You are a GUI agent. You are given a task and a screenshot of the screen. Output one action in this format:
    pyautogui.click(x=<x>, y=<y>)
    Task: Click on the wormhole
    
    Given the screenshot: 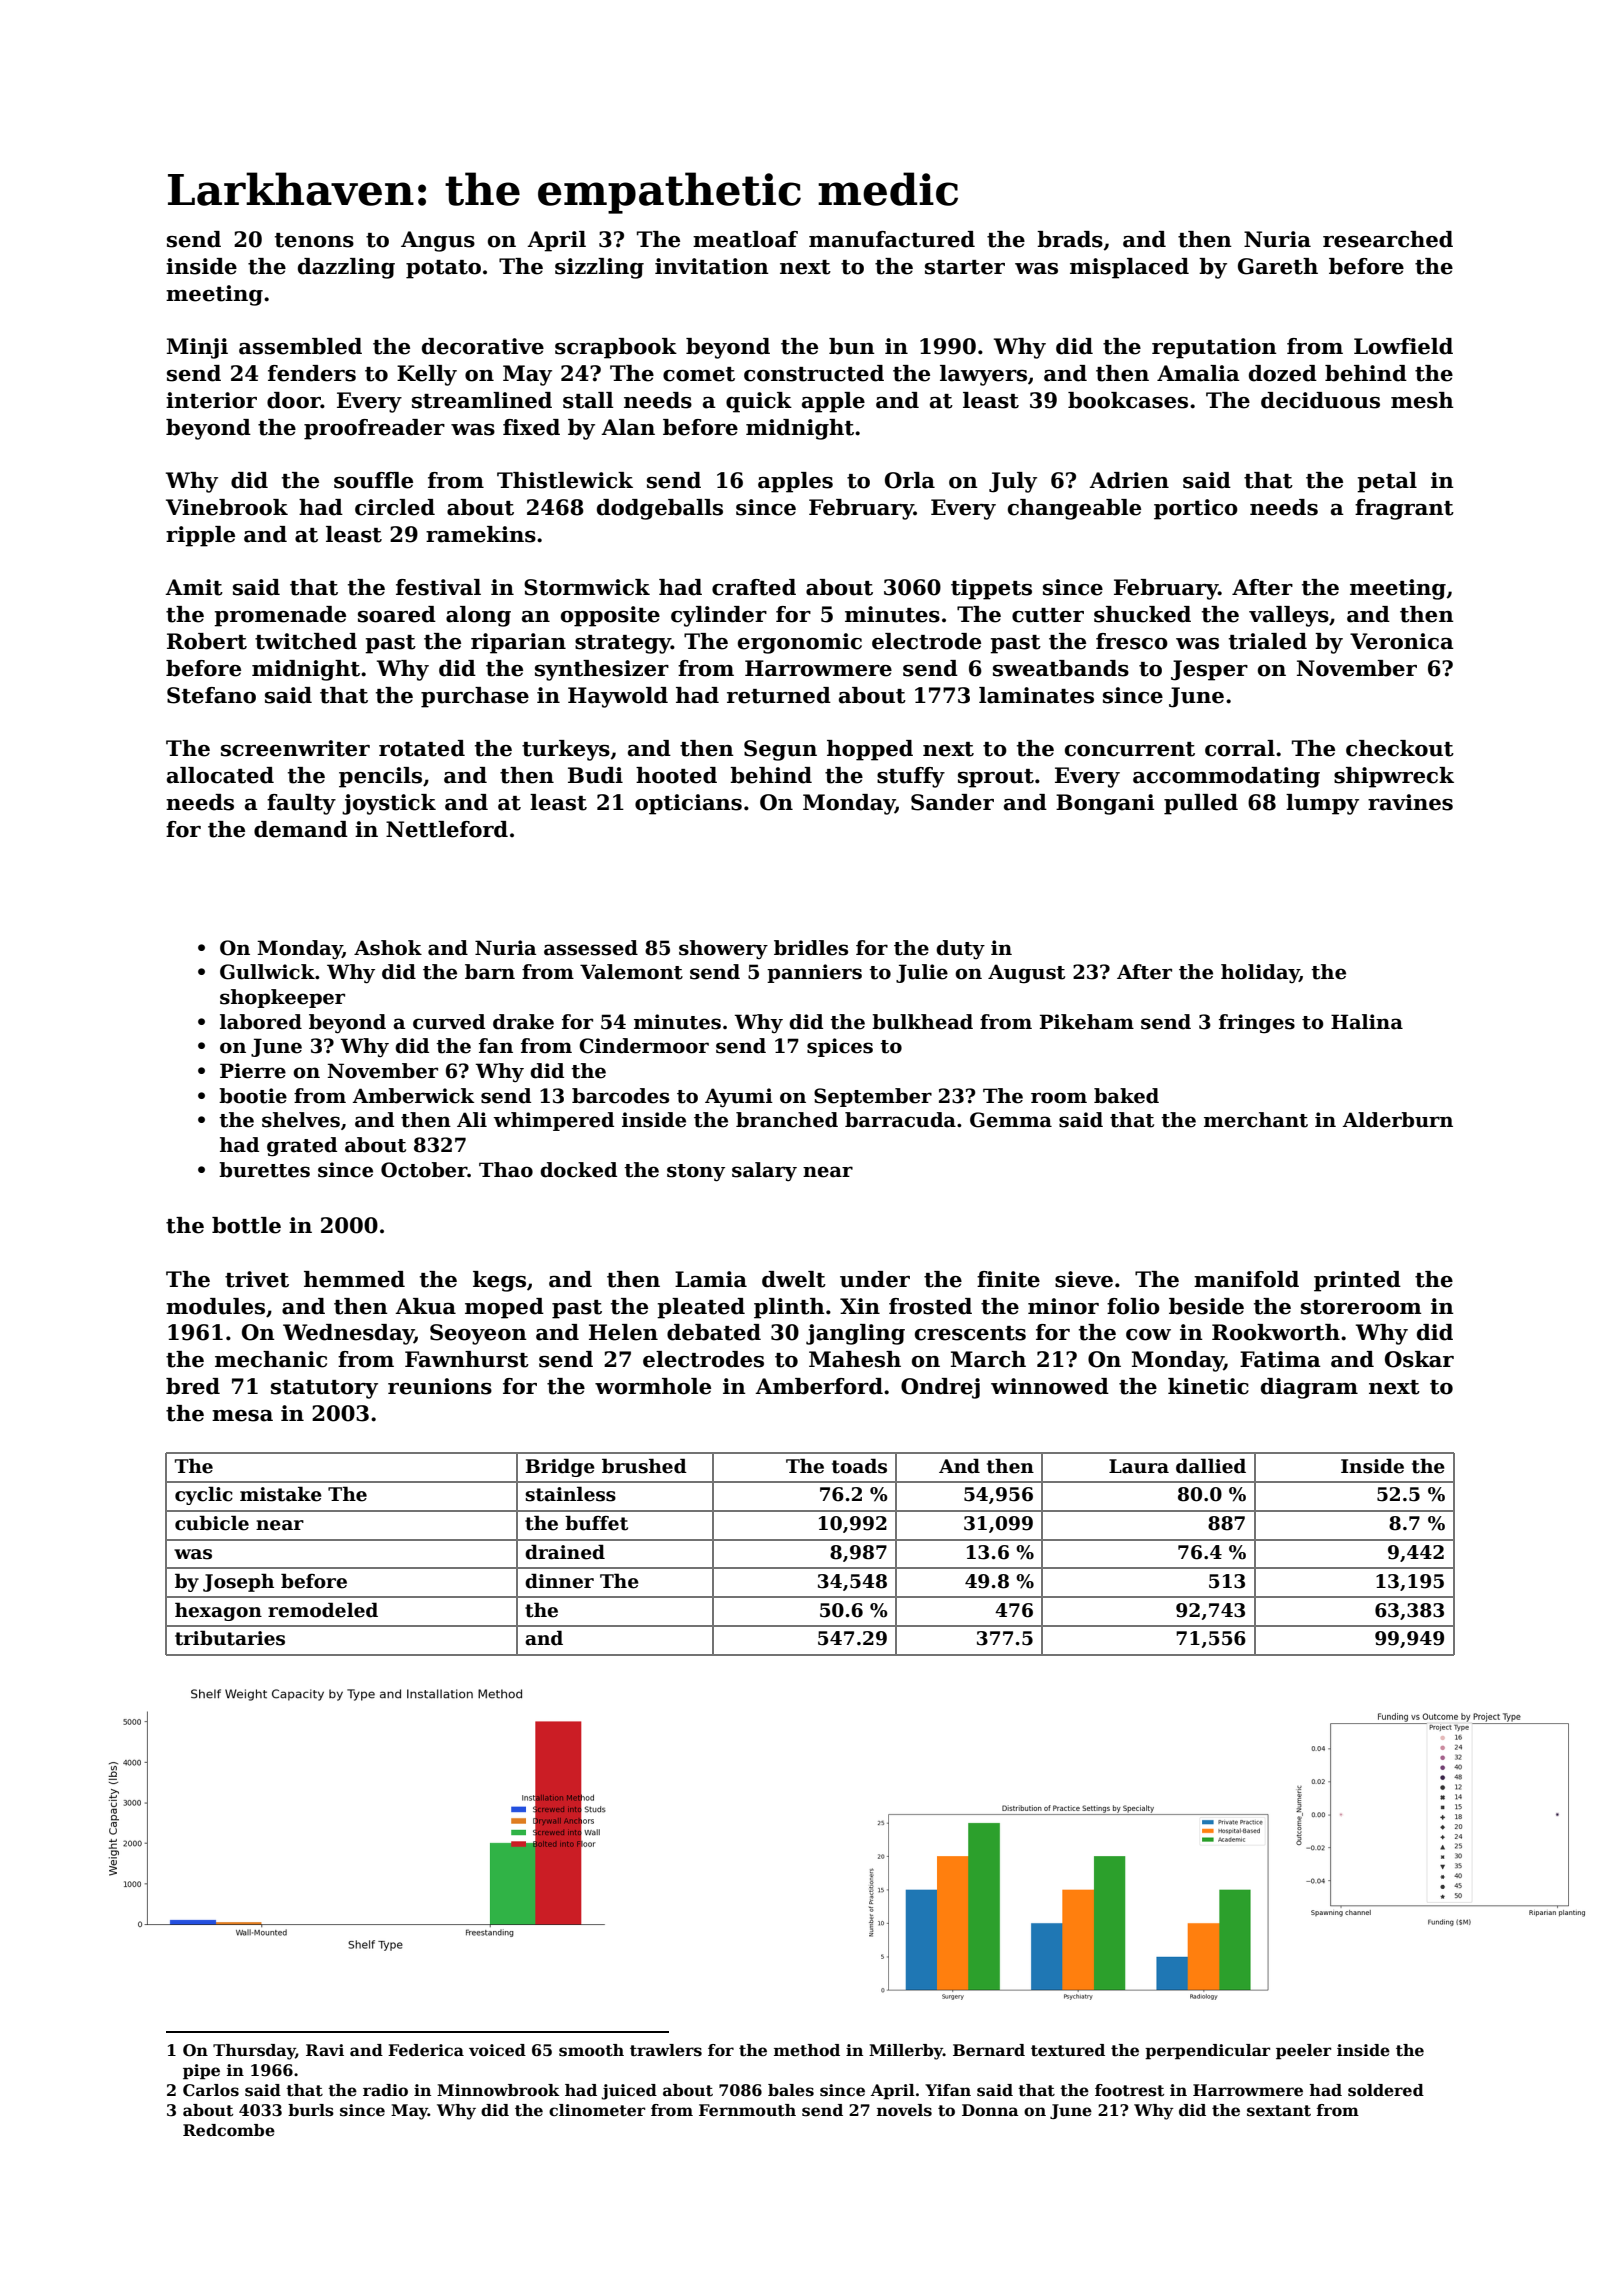 What is the action you would take?
    pyautogui.click(x=653, y=1386)
